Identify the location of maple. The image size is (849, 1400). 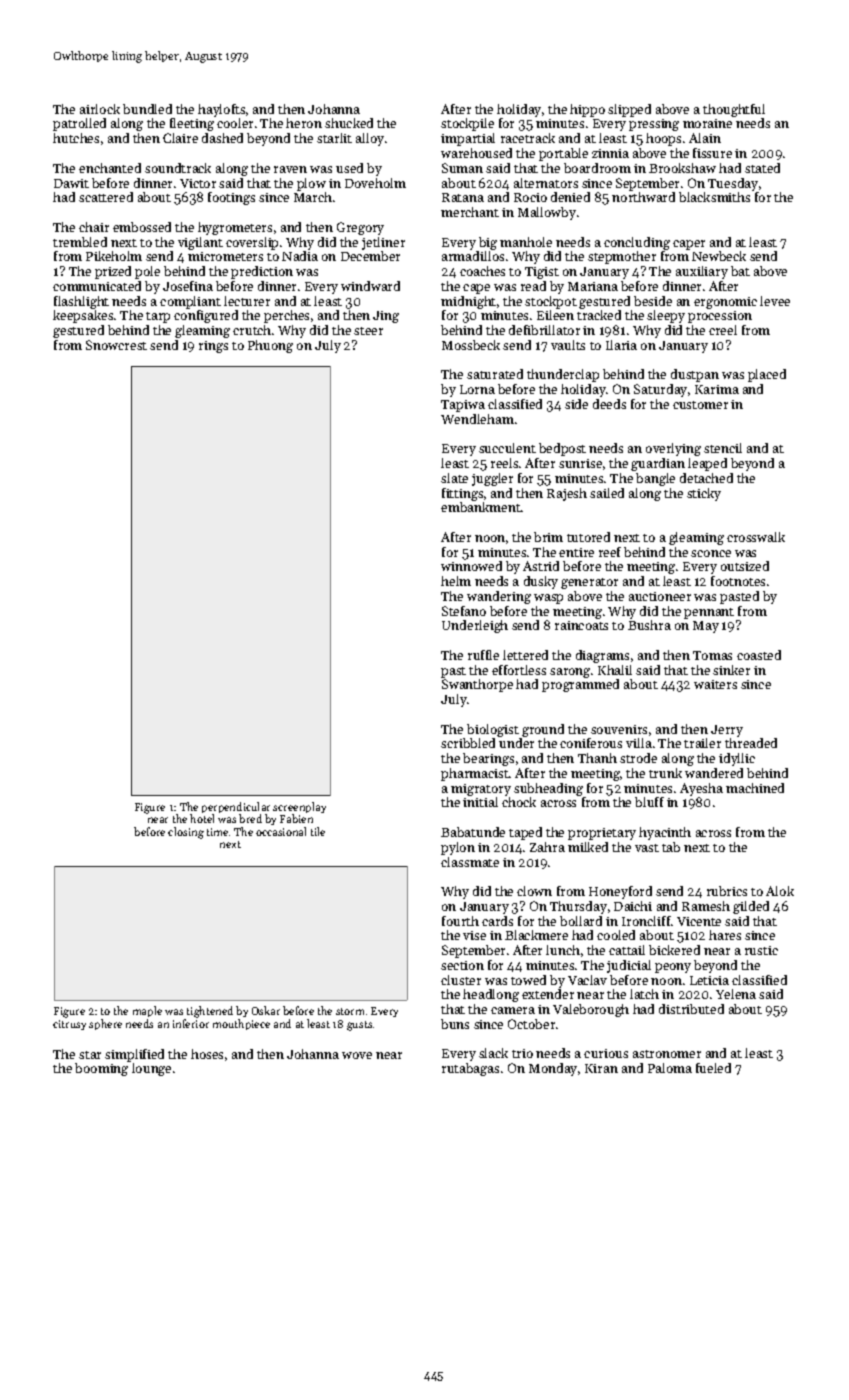
(147, 1011).
